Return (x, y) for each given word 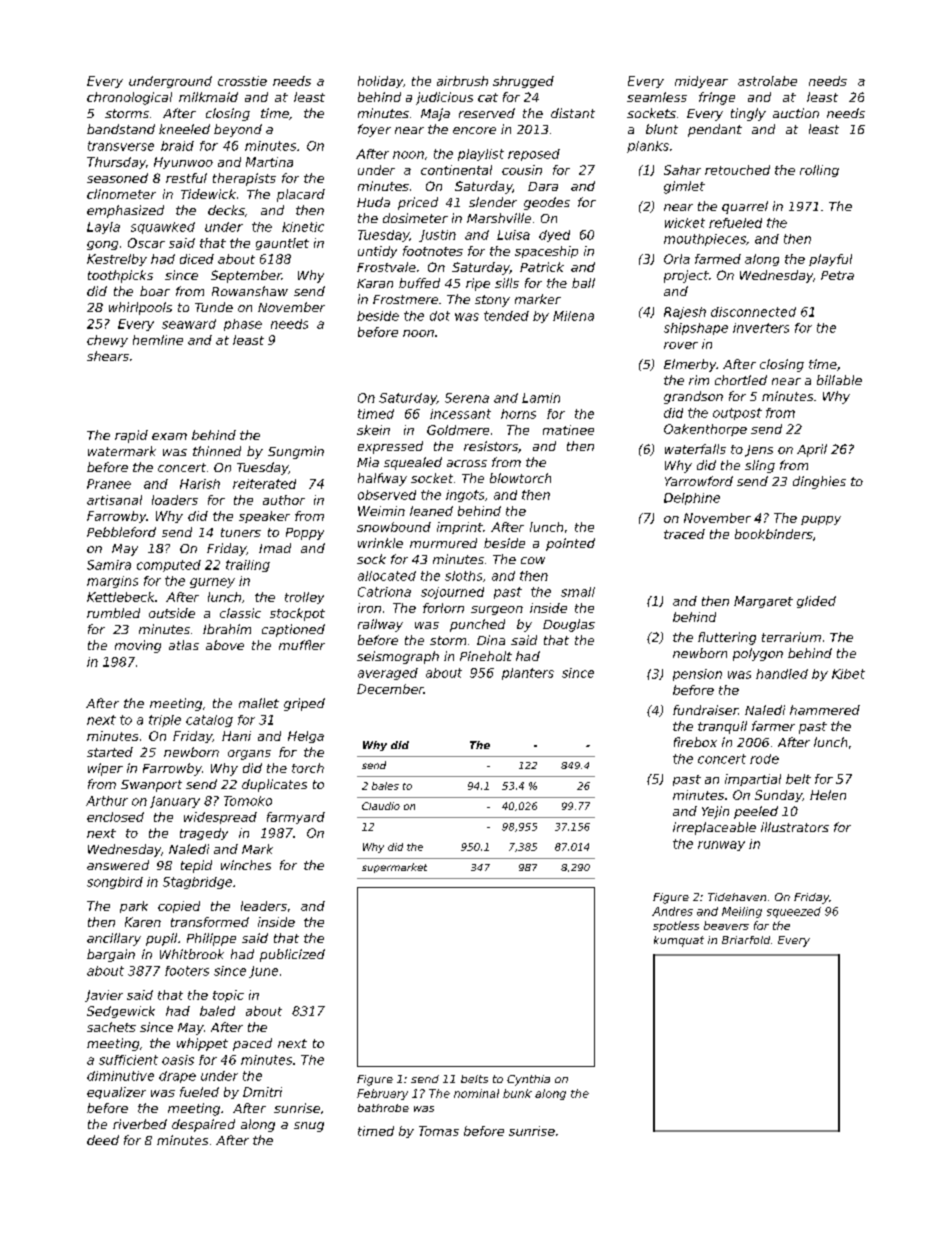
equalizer (116, 1093)
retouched (737, 170)
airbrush (462, 81)
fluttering (727, 638)
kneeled (184, 129)
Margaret (763, 602)
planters (528, 674)
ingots (465, 496)
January (175, 802)
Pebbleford (121, 532)
